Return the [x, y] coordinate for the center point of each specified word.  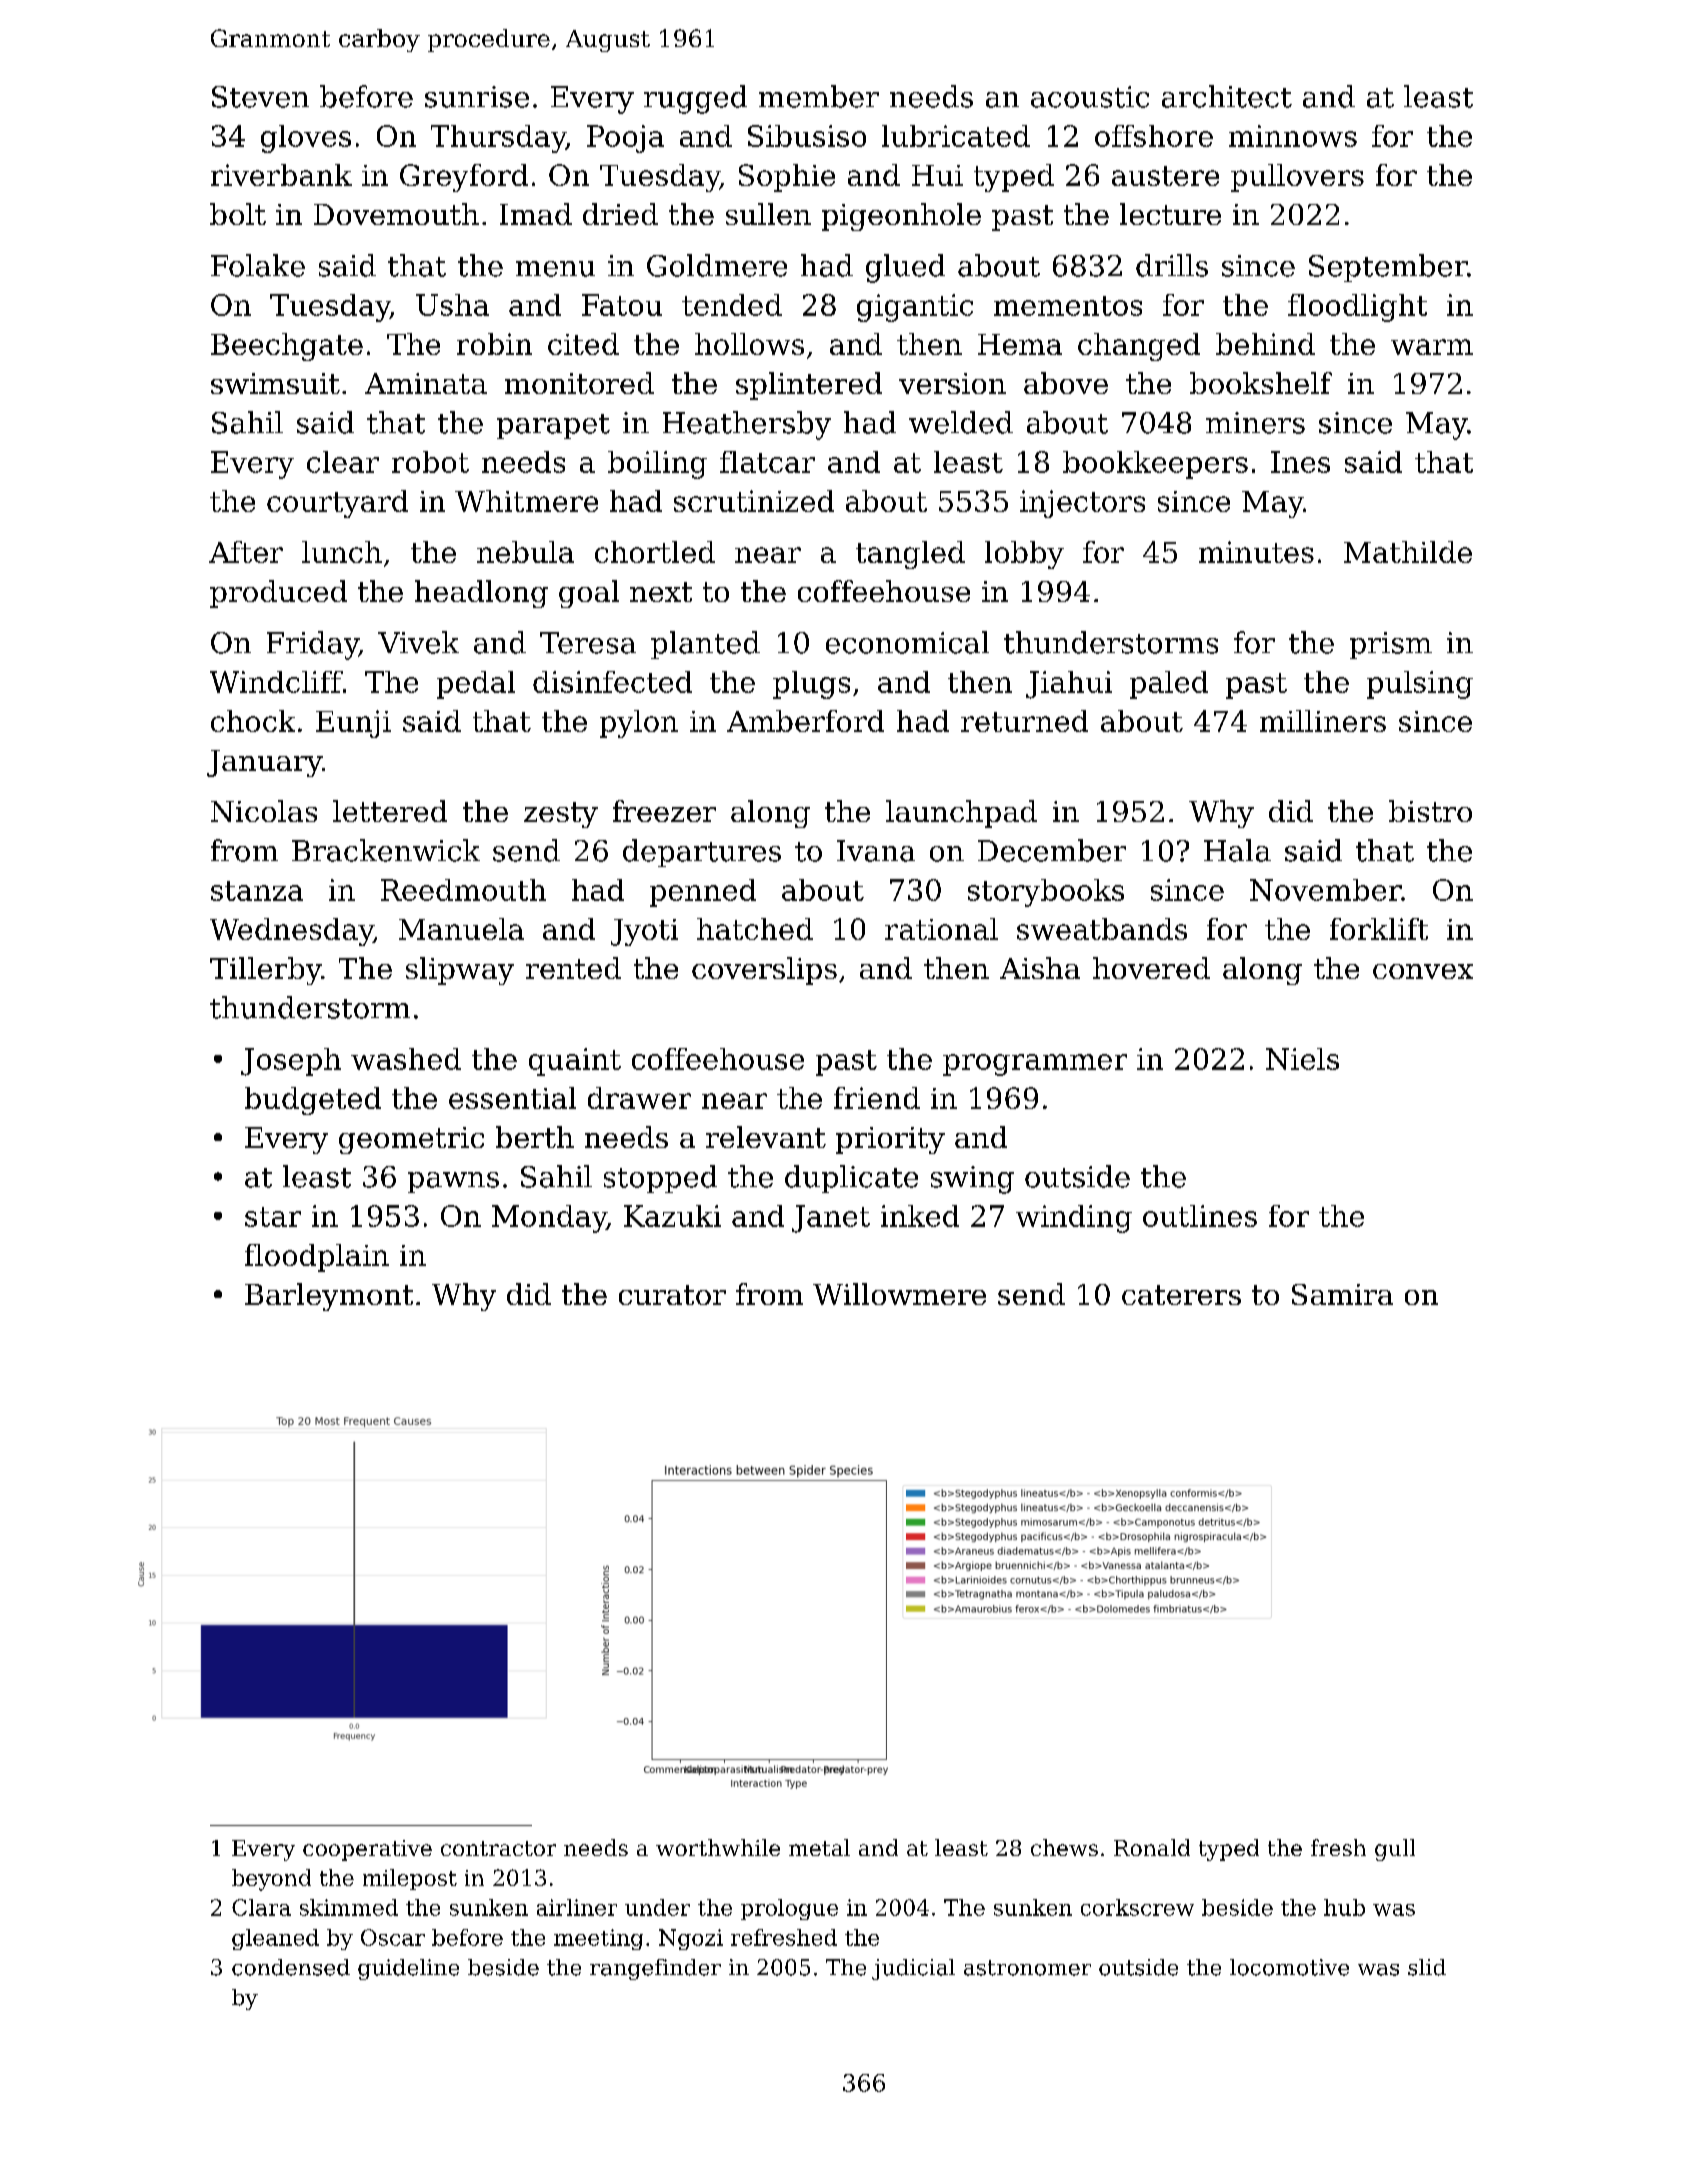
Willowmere [899, 1294]
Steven [260, 97]
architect [1227, 96]
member [819, 96]
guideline [408, 1969]
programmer [1035, 1065]
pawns [453, 1182]
